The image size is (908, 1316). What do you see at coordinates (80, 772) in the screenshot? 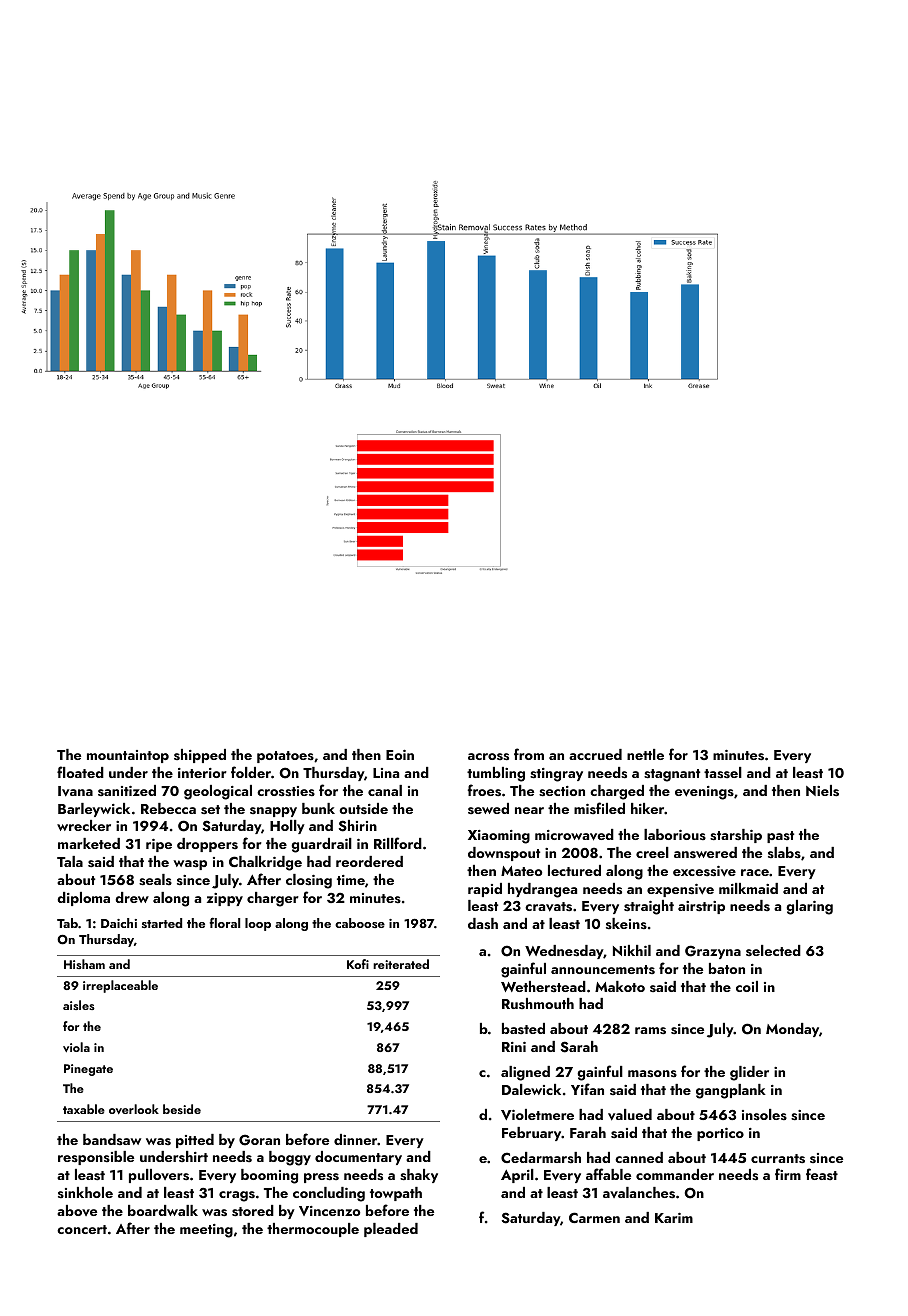
I see `floated` at bounding box center [80, 772].
